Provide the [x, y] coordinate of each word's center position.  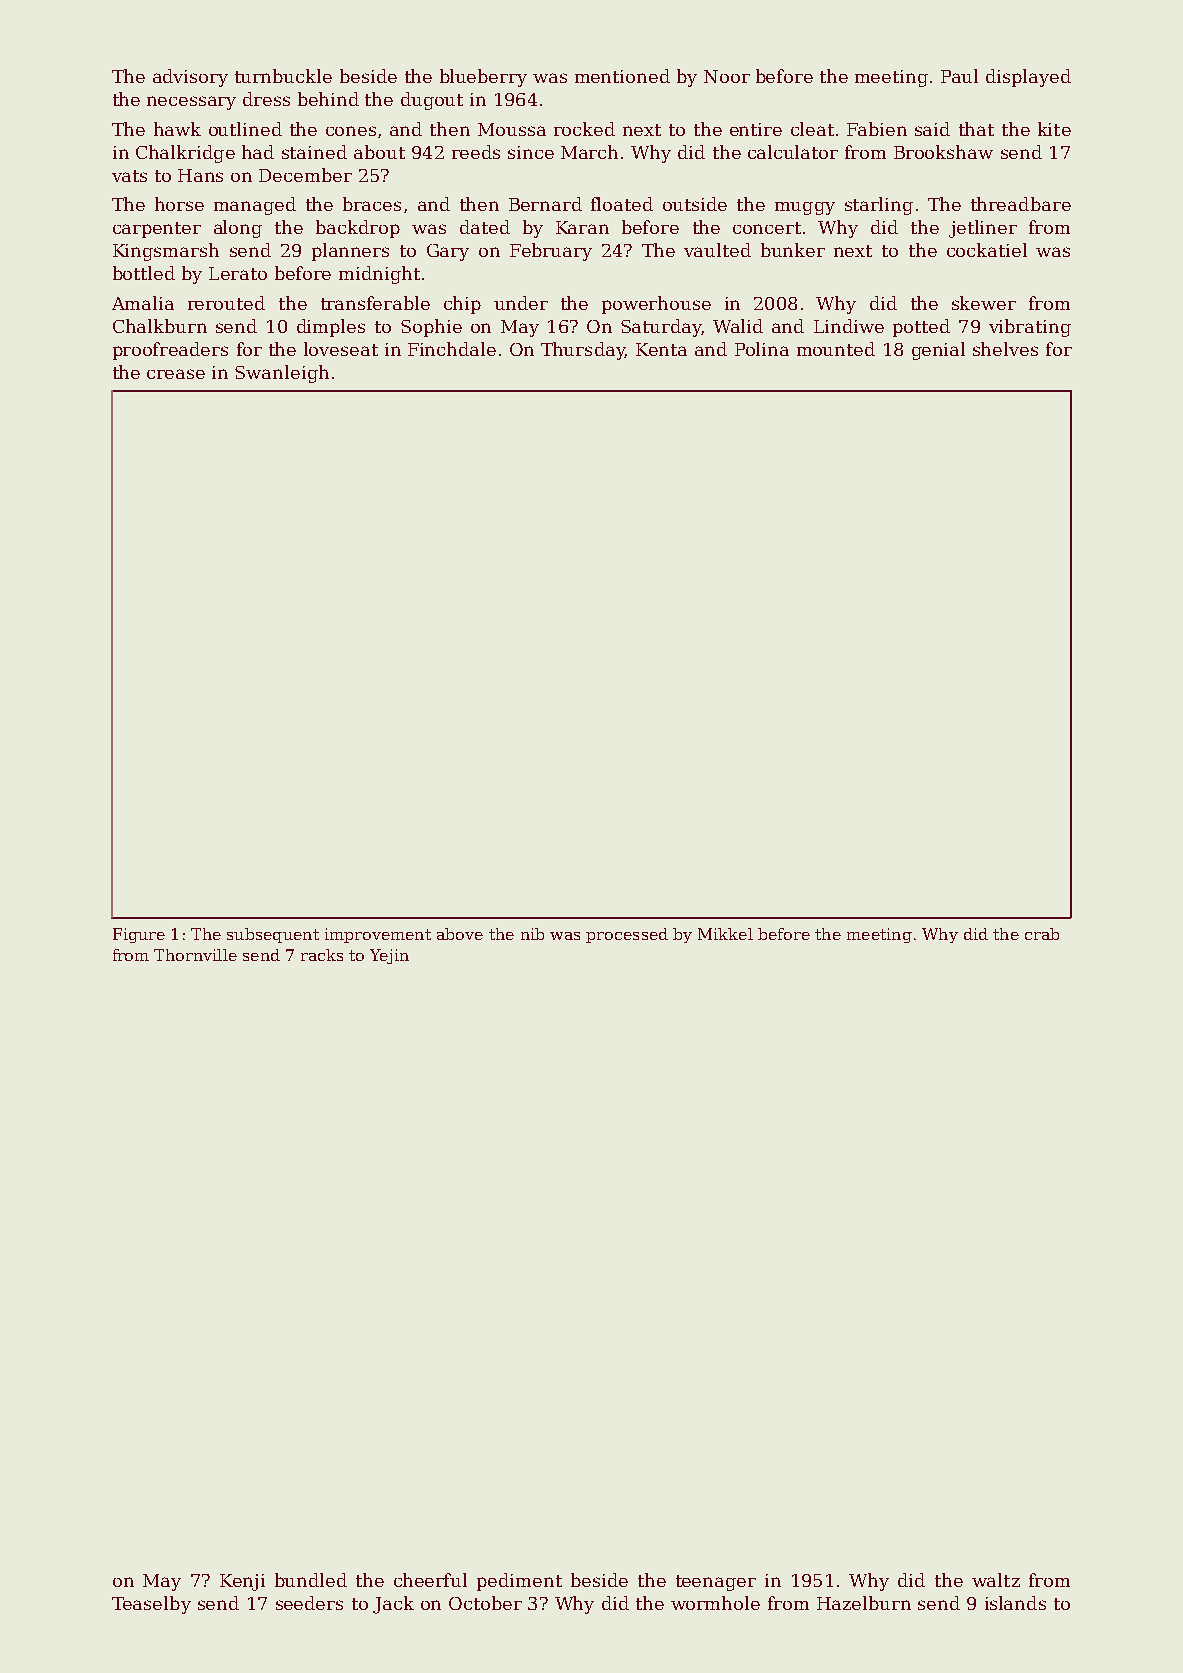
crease [176, 374]
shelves [1005, 349]
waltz [996, 1580]
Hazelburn [864, 1603]
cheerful [430, 1580]
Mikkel [725, 934]
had [258, 152]
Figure [139, 935]
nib [532, 934]
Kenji [242, 1582]
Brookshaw [943, 152]
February [551, 252]
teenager [716, 1583]
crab [1042, 934]
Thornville [195, 955]
